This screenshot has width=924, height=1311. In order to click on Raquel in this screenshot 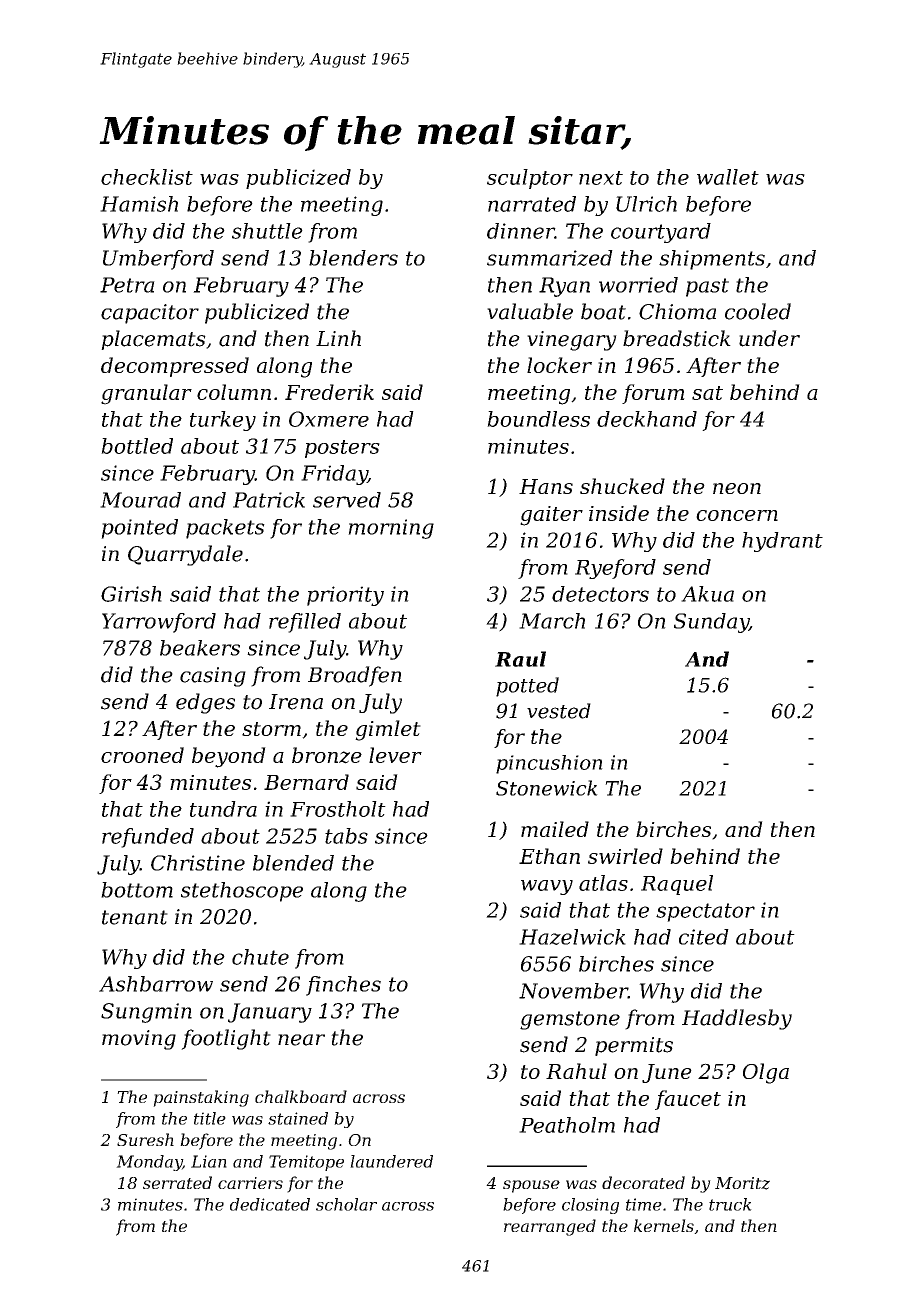, I will do `click(677, 885)`.
